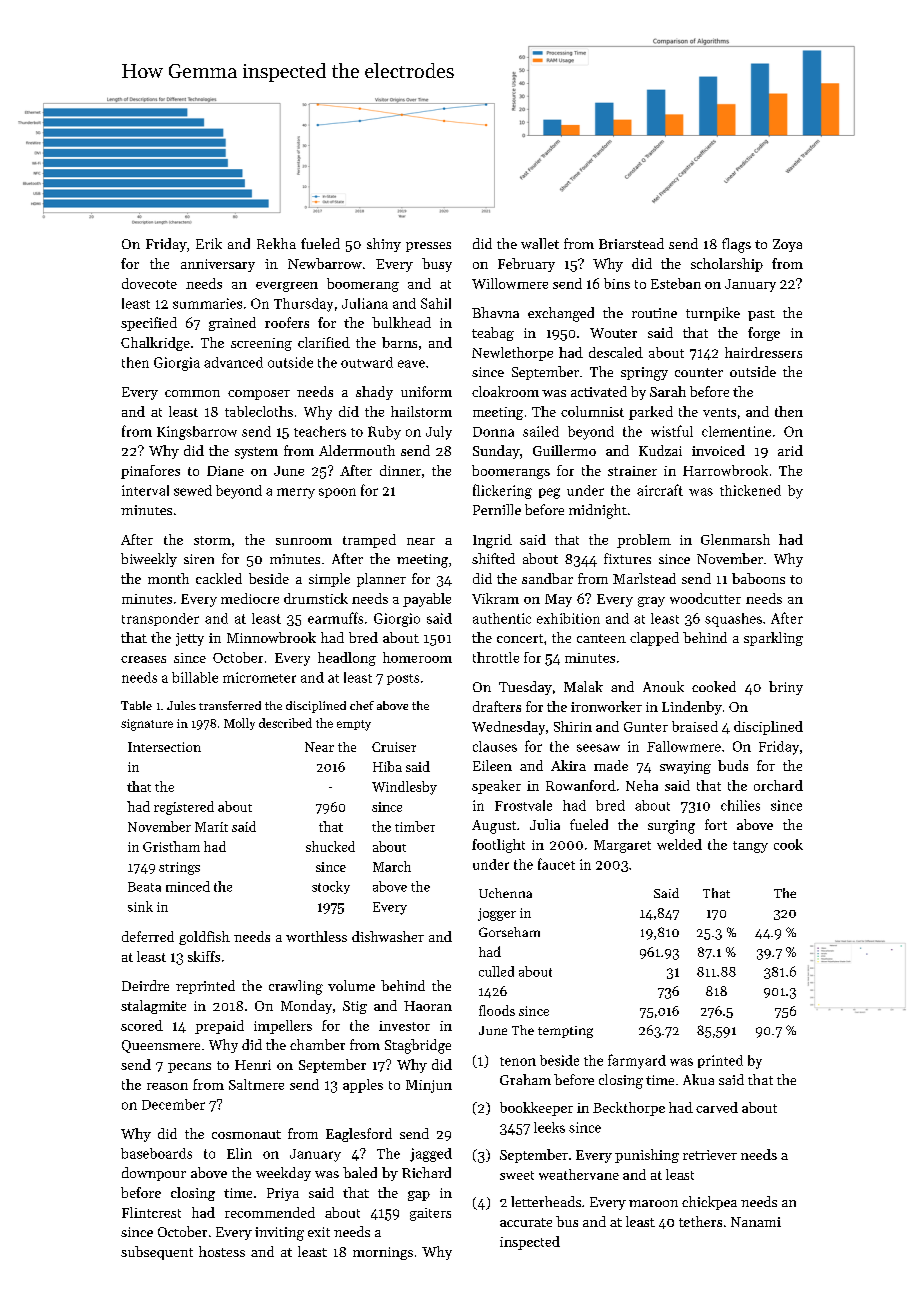  What do you see at coordinates (592, 411) in the page?
I see `columnist` at bounding box center [592, 411].
